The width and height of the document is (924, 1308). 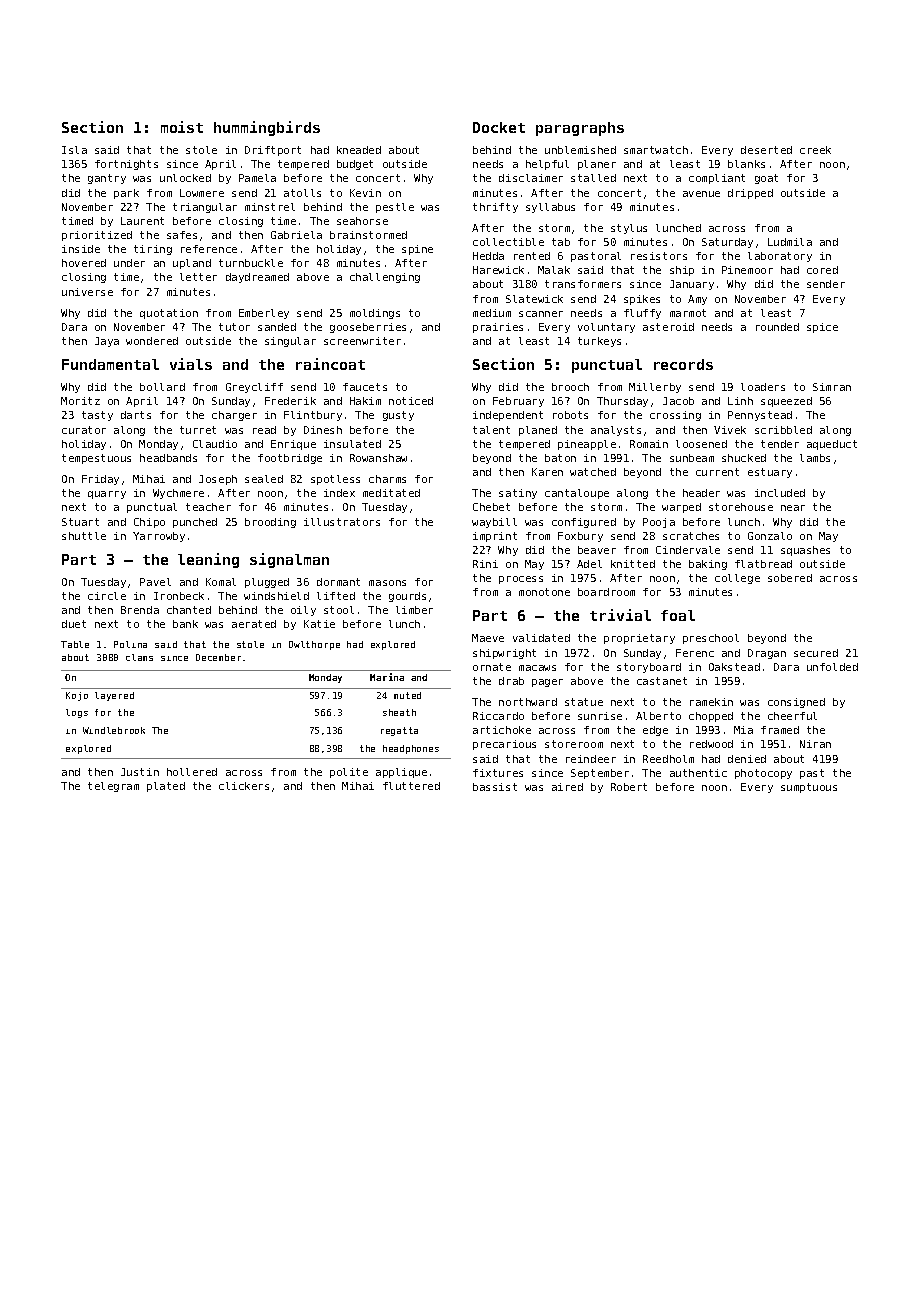 What do you see at coordinates (589, 564) in the document?
I see `Adel` at bounding box center [589, 564].
